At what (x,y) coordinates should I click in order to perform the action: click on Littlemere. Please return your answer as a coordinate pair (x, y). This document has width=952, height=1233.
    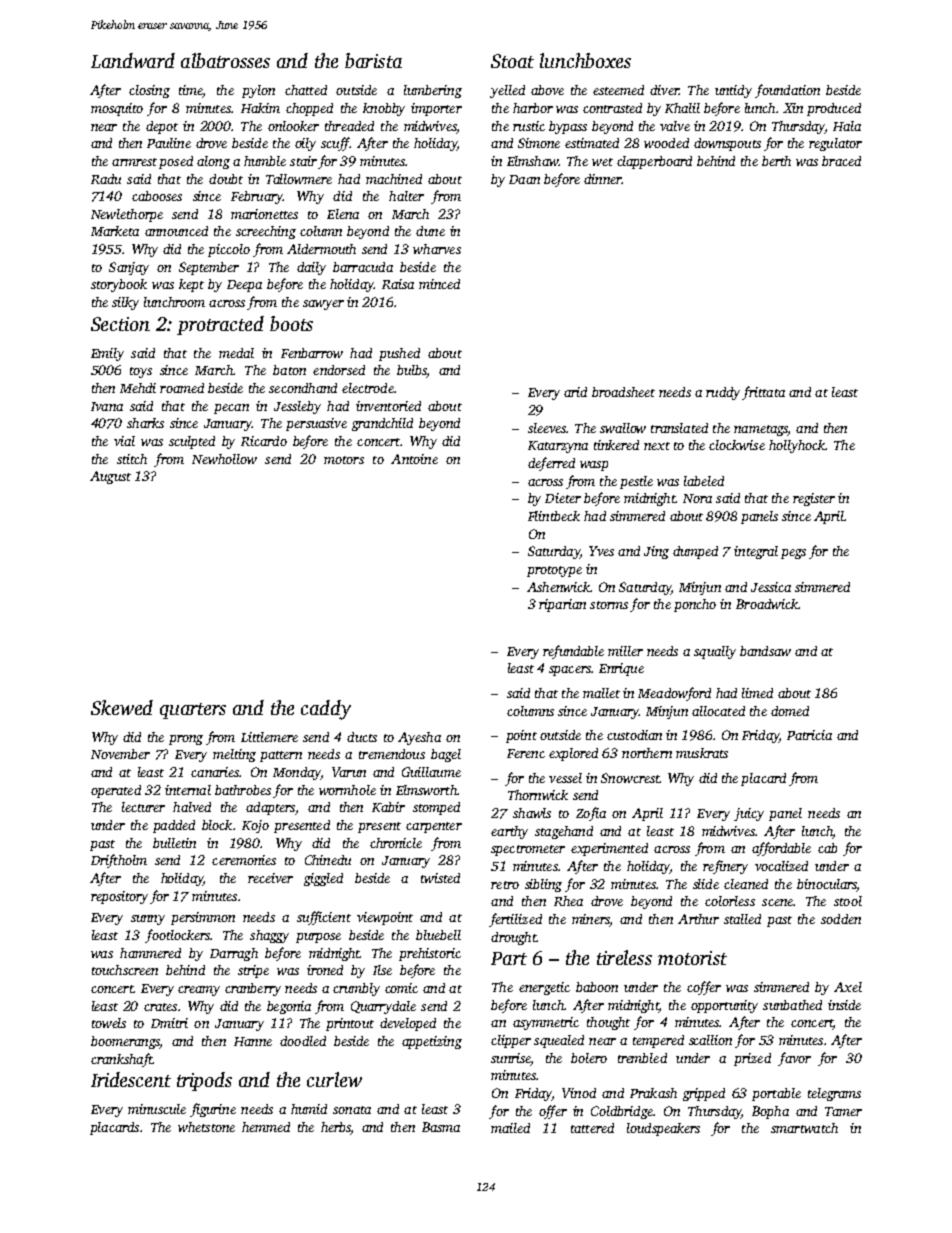
    Looking at the image, I should click on (269, 737).
